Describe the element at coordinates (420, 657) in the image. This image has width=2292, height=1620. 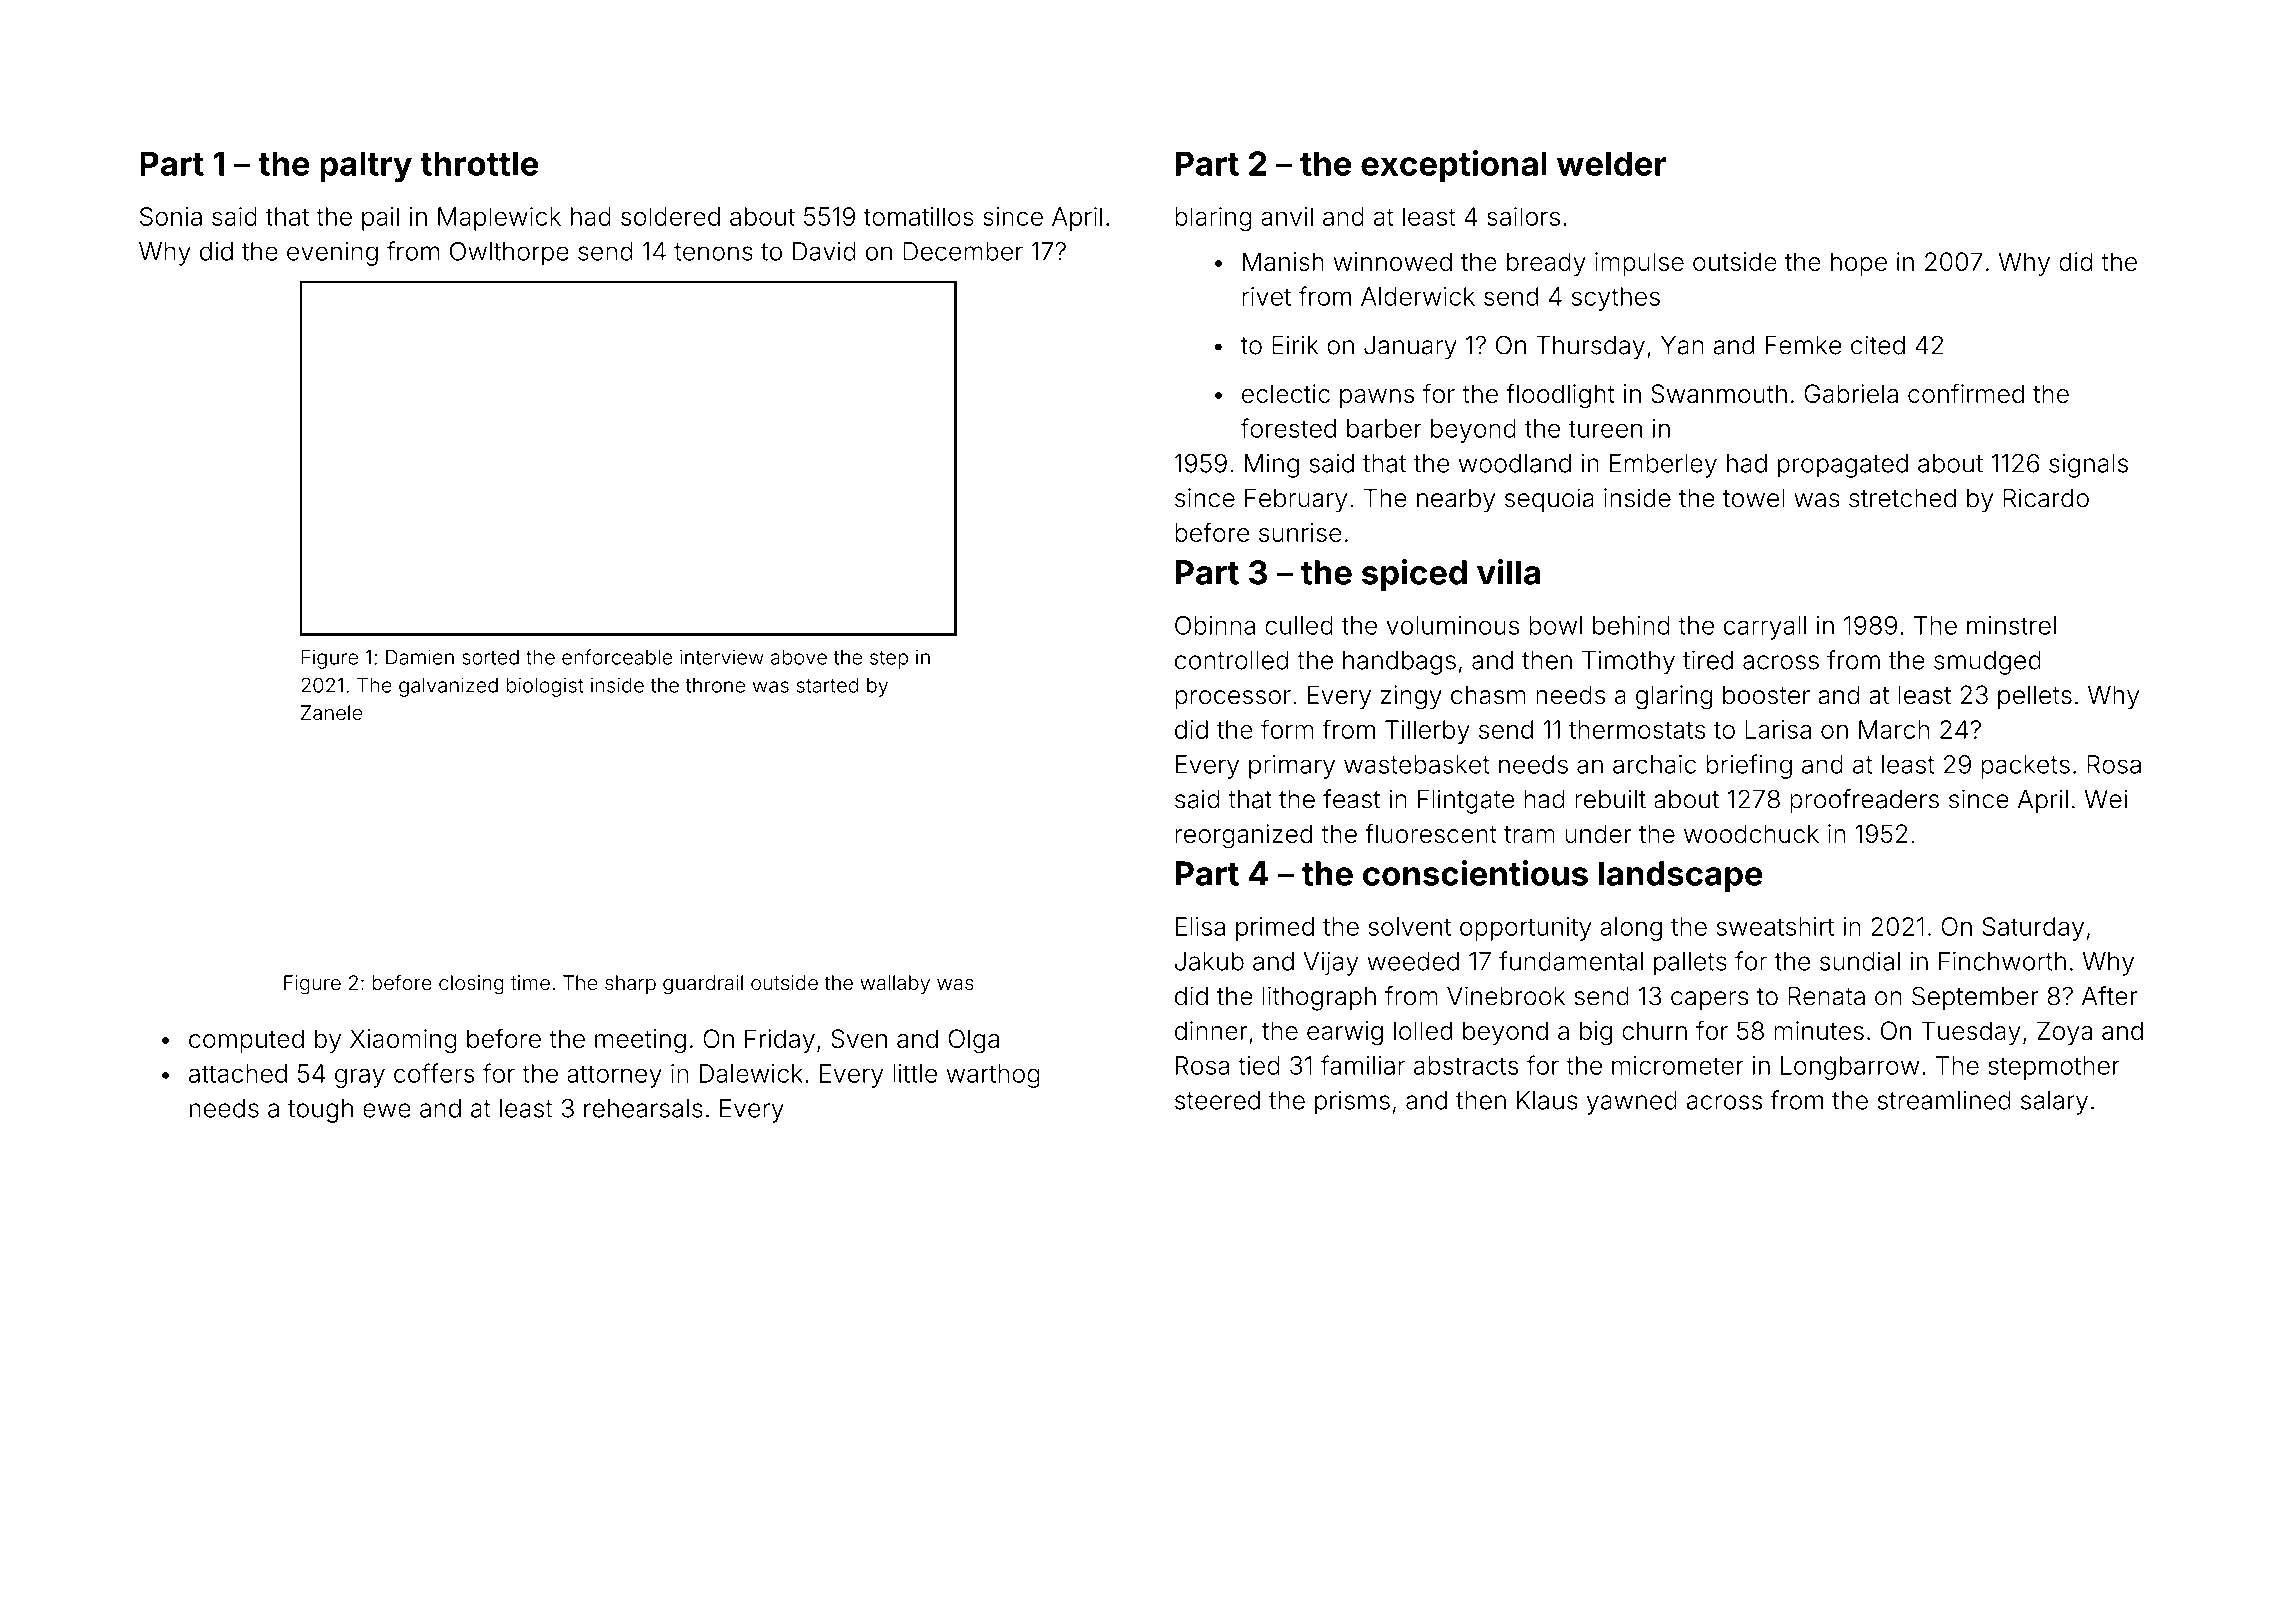
I see `Damien` at that location.
